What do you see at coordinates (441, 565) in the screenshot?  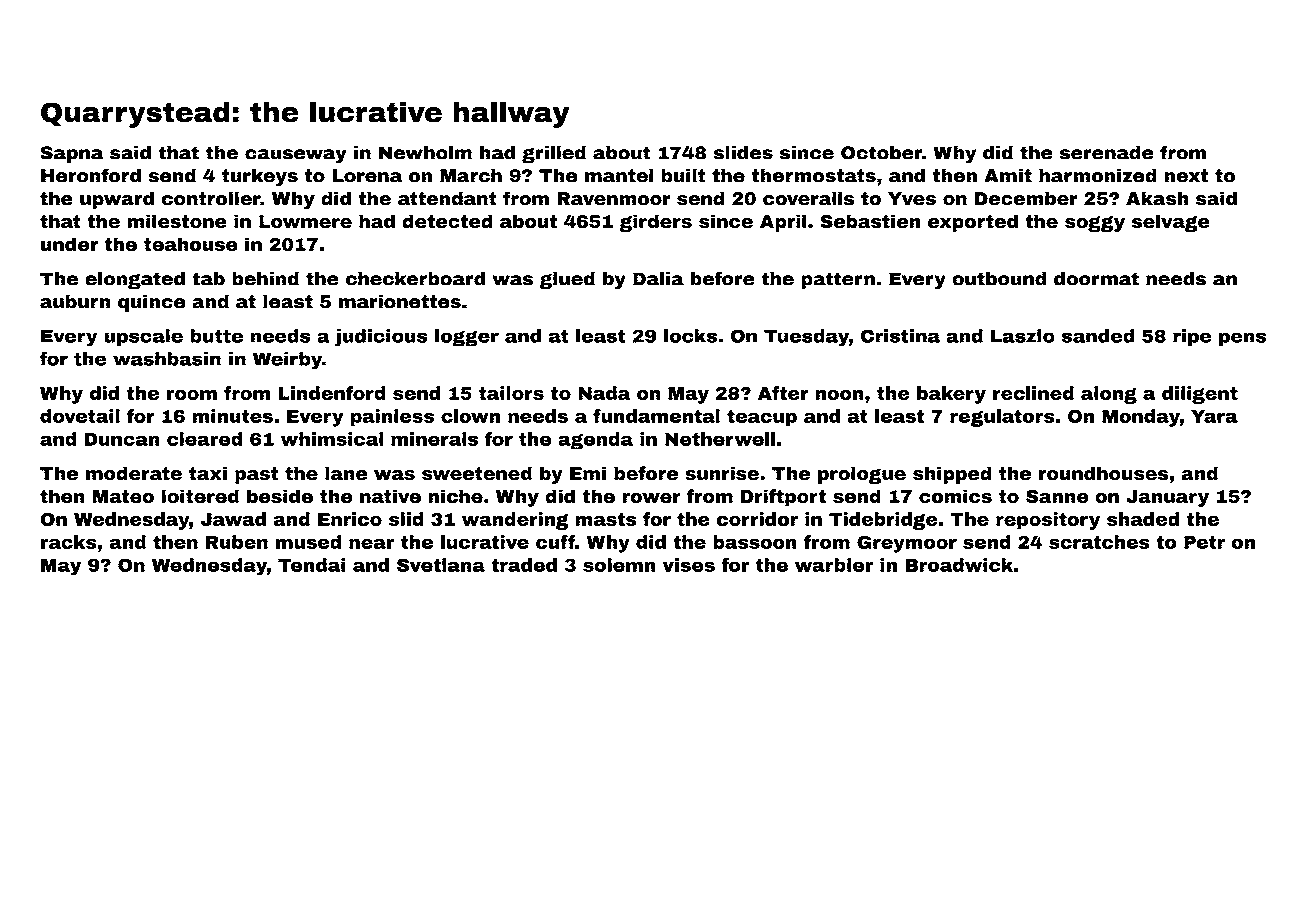 I see `Svetlana` at bounding box center [441, 565].
